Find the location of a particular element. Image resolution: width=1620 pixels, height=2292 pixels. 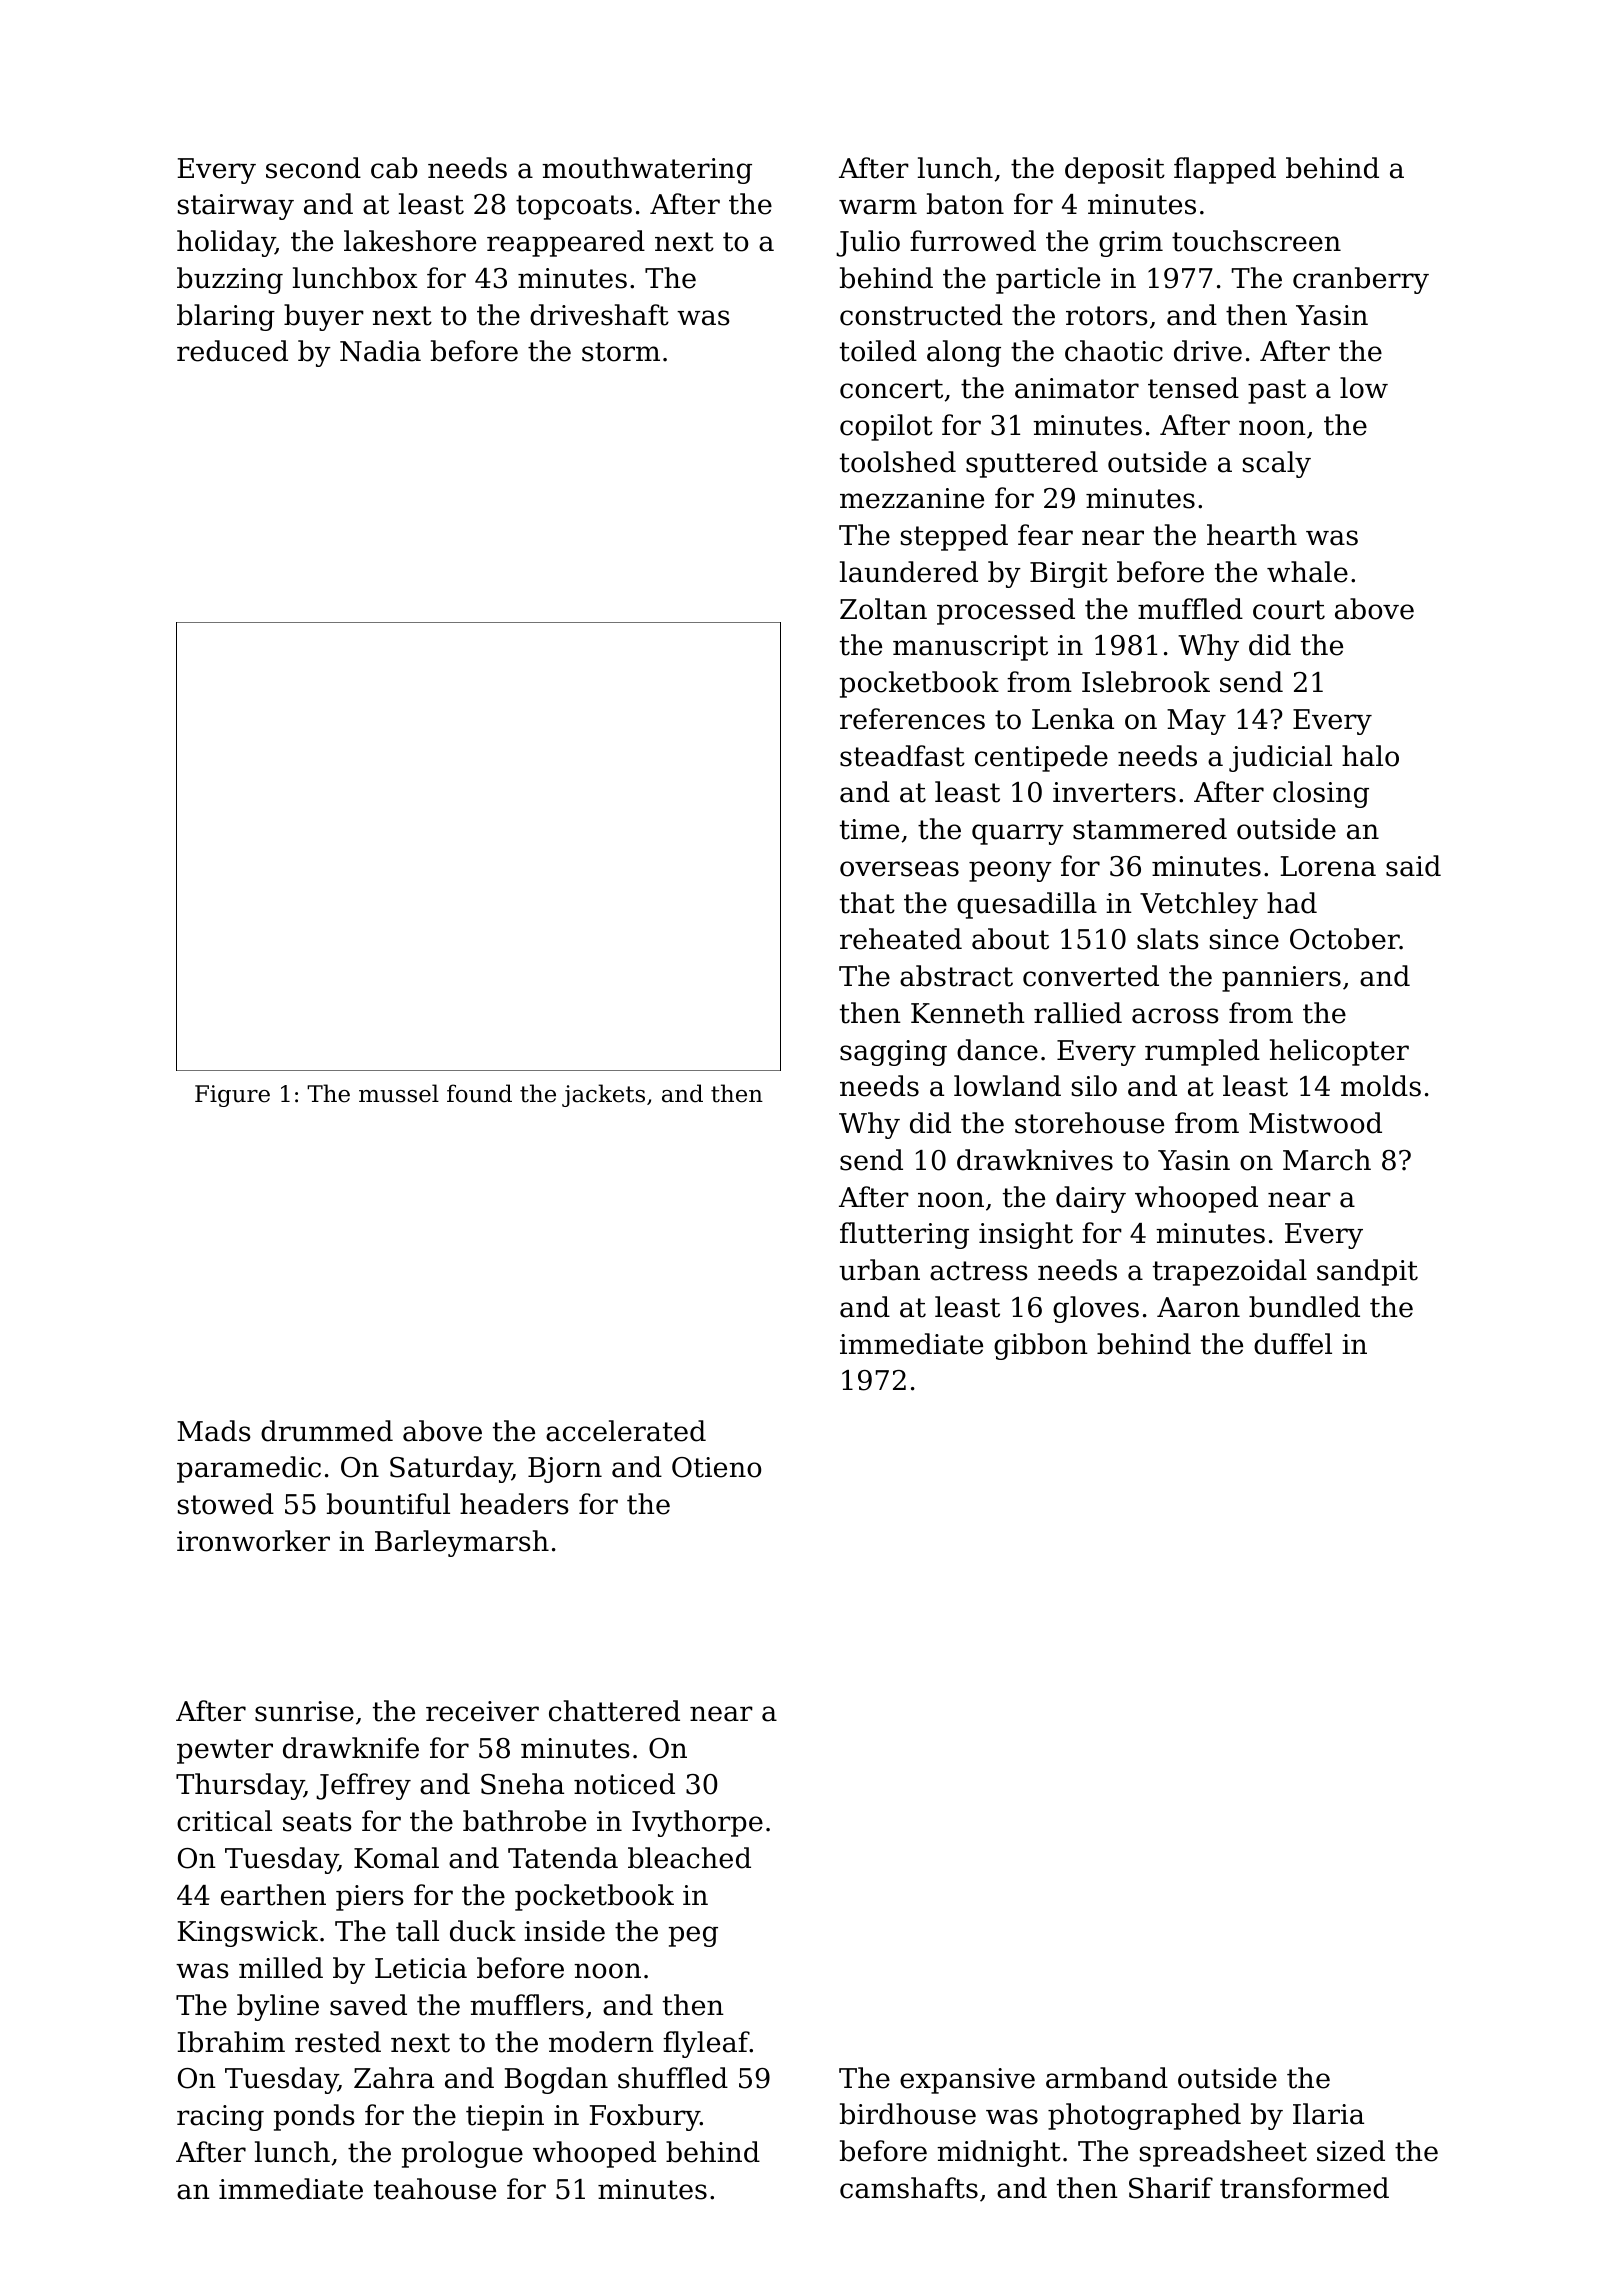

stammered is located at coordinates (1150, 829).
